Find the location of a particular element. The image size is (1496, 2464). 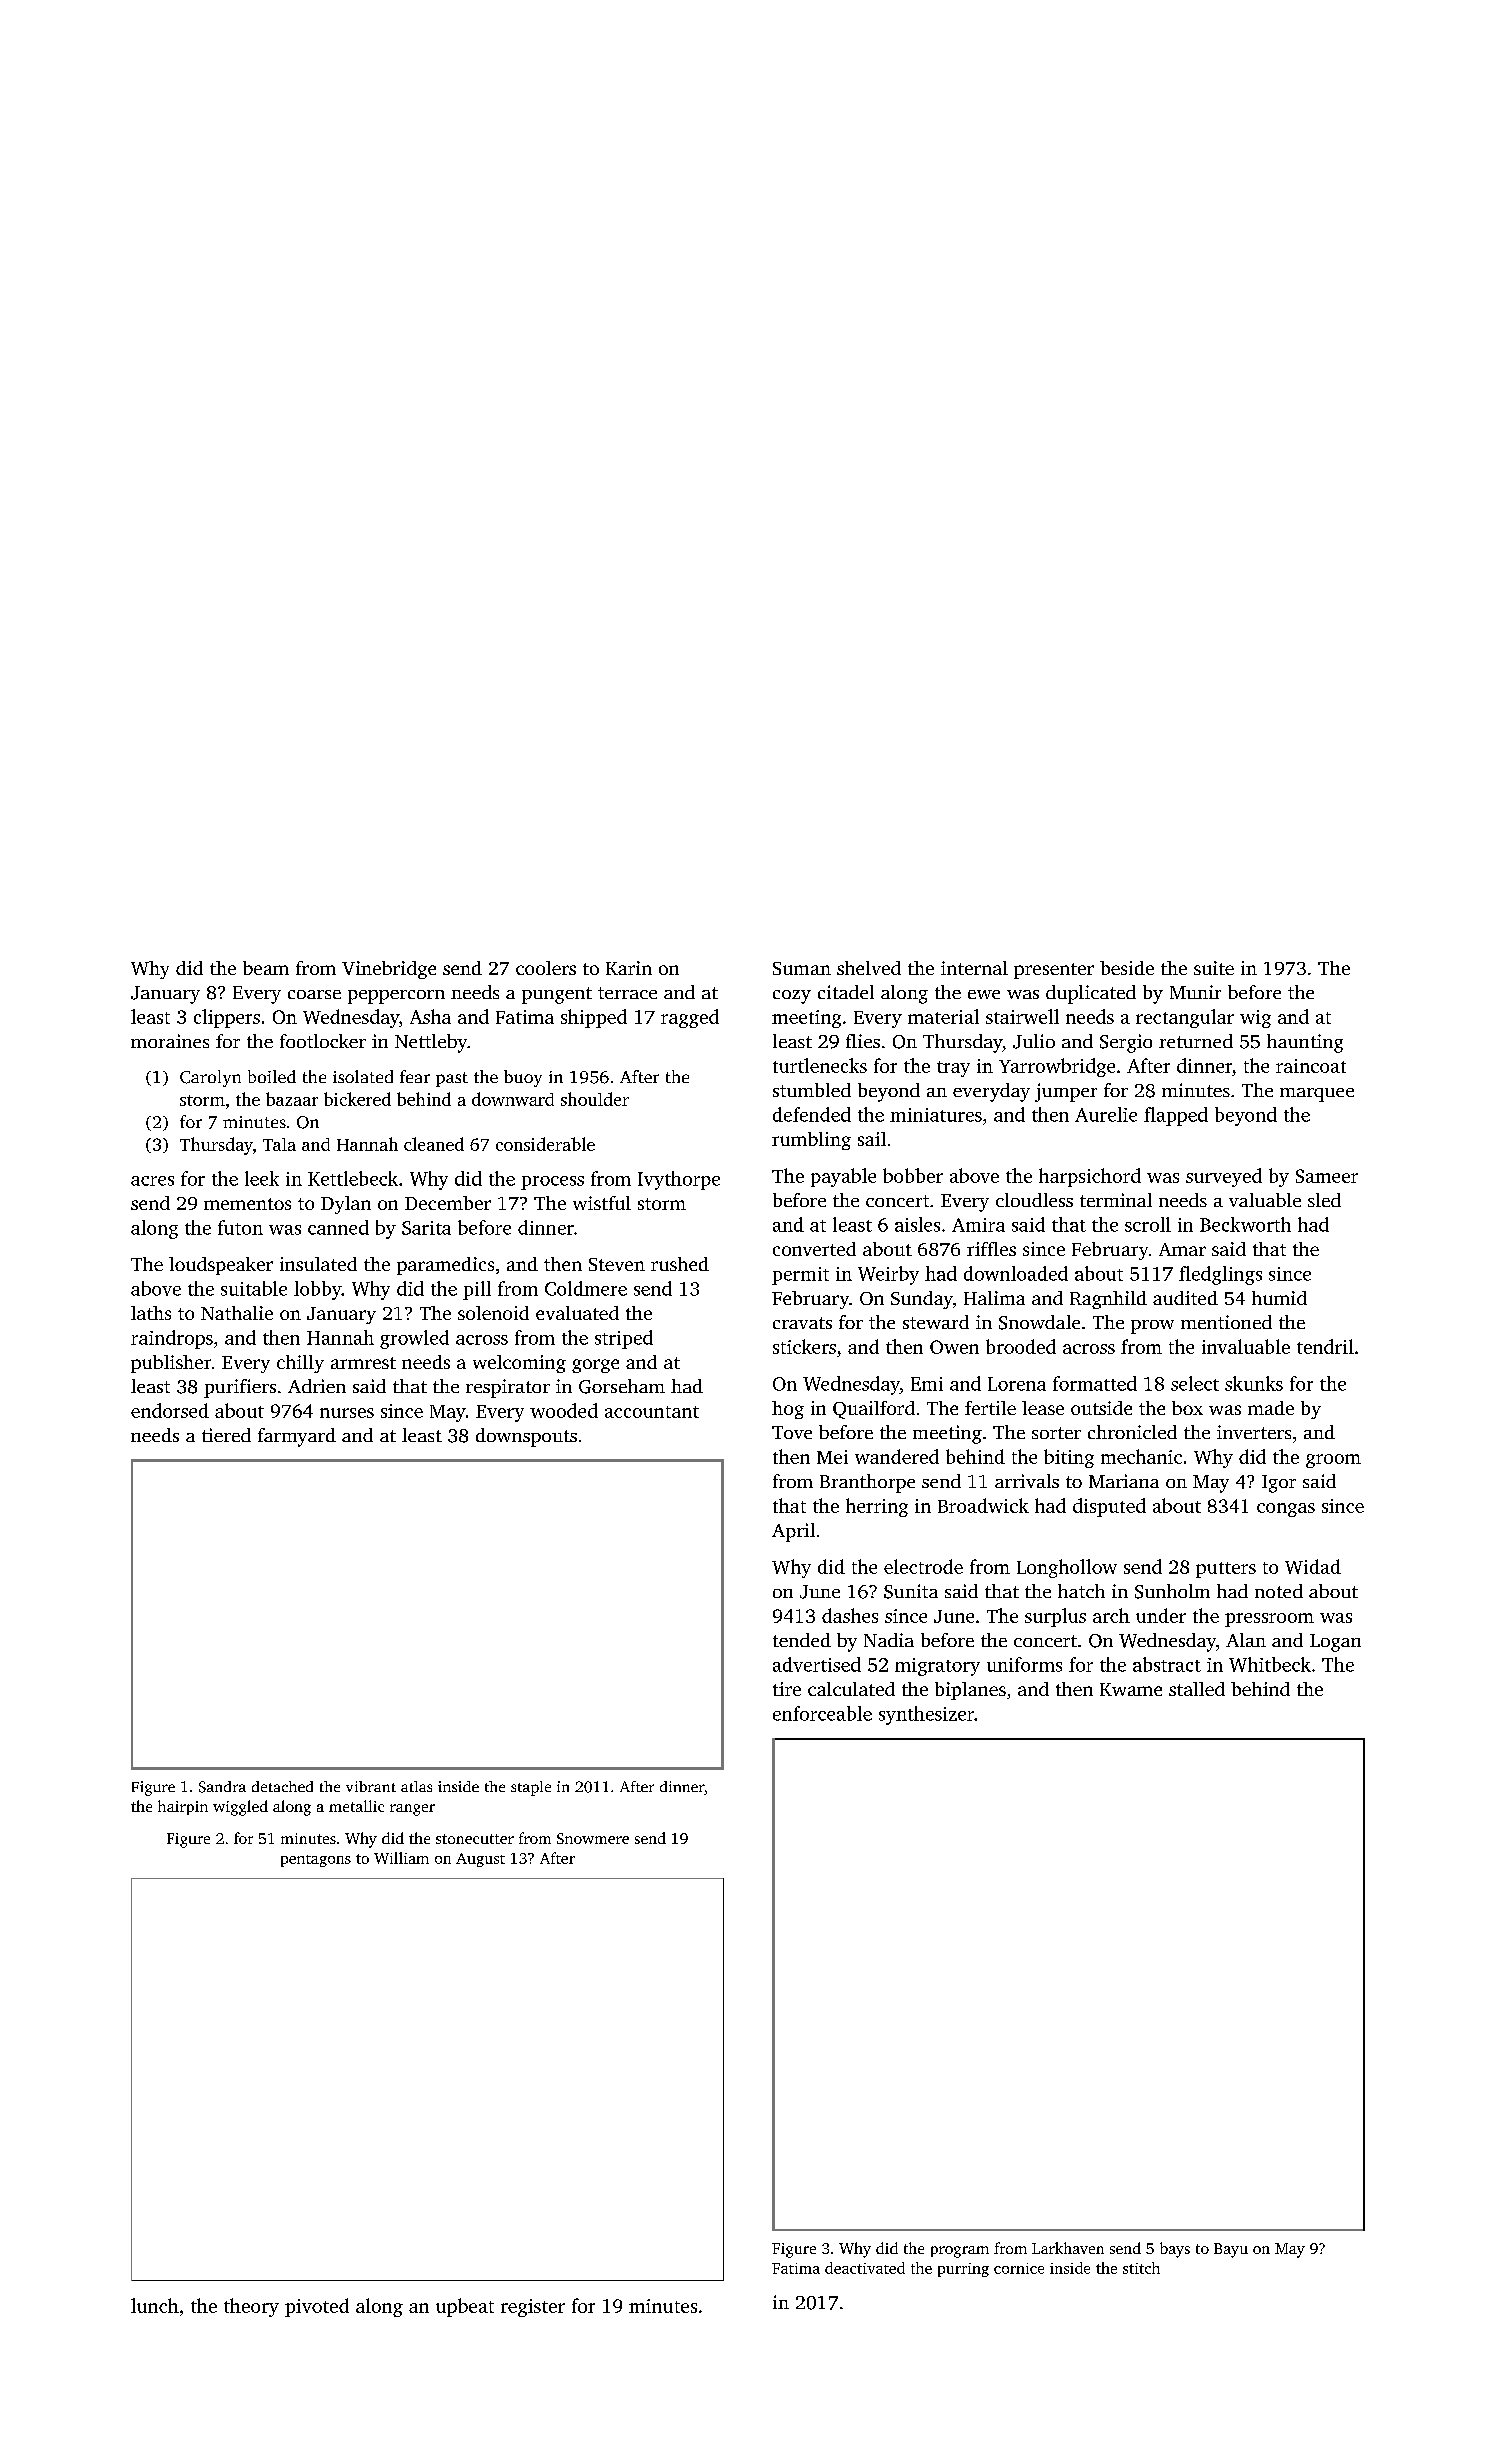

stickers is located at coordinates (804, 1346).
